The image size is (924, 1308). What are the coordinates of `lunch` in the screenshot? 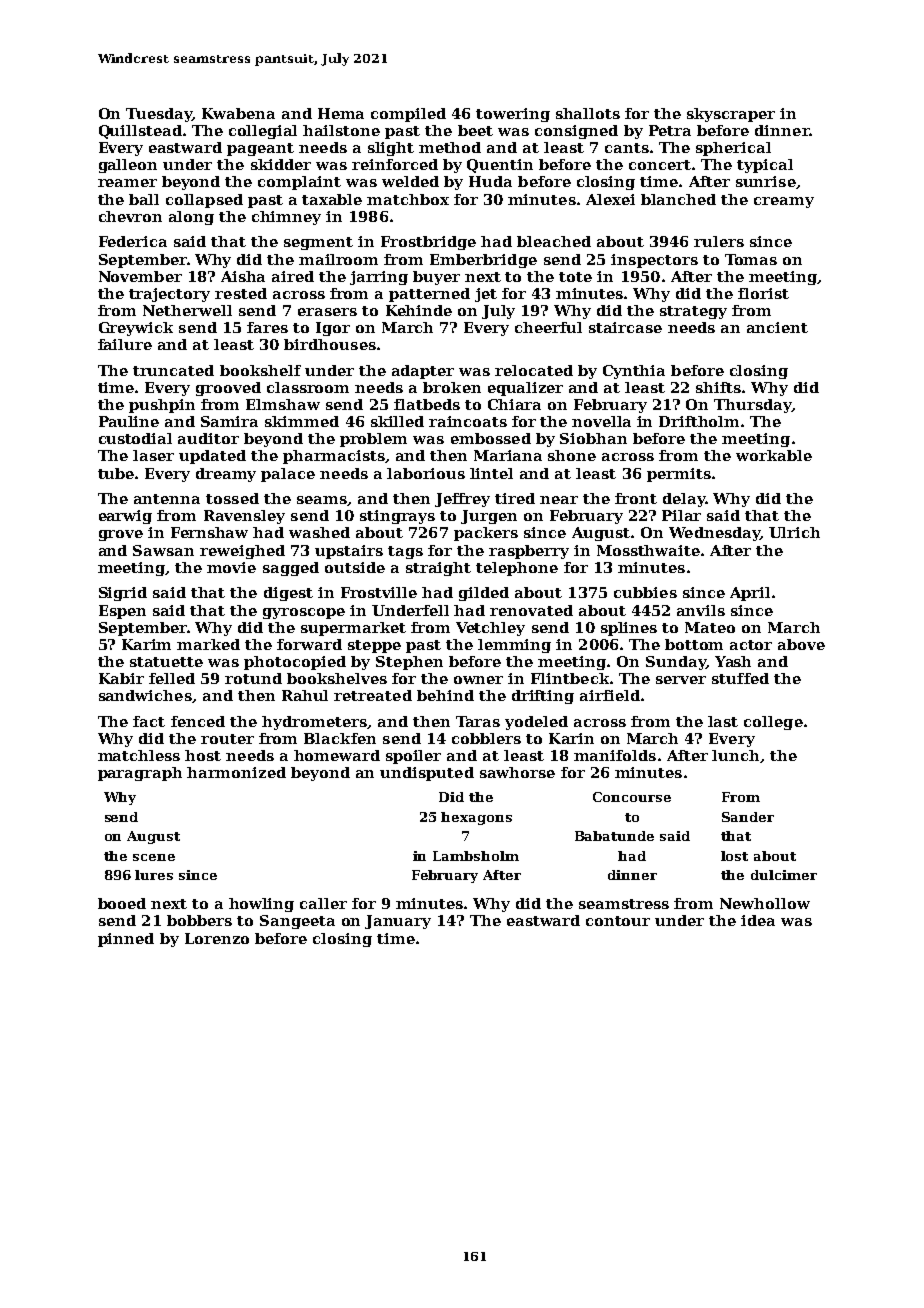 It's located at (735, 755).
